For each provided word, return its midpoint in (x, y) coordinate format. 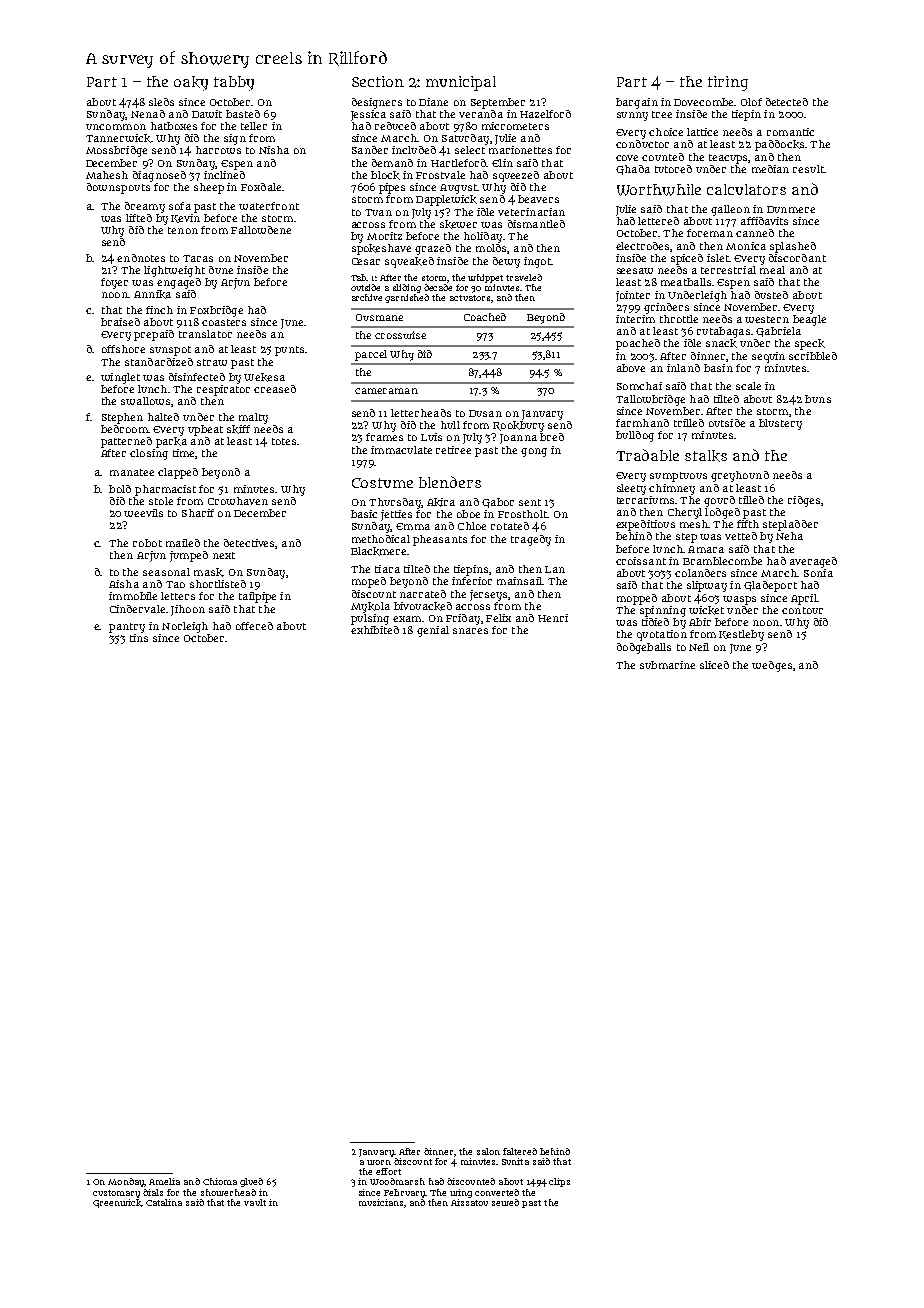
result (808, 169)
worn (379, 1162)
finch (159, 310)
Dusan (485, 413)
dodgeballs (644, 648)
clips (559, 1182)
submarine (667, 665)
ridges (804, 501)
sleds (161, 102)
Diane (433, 102)
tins (139, 638)
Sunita (515, 1161)
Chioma (220, 1181)
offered (254, 626)
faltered (520, 1151)
